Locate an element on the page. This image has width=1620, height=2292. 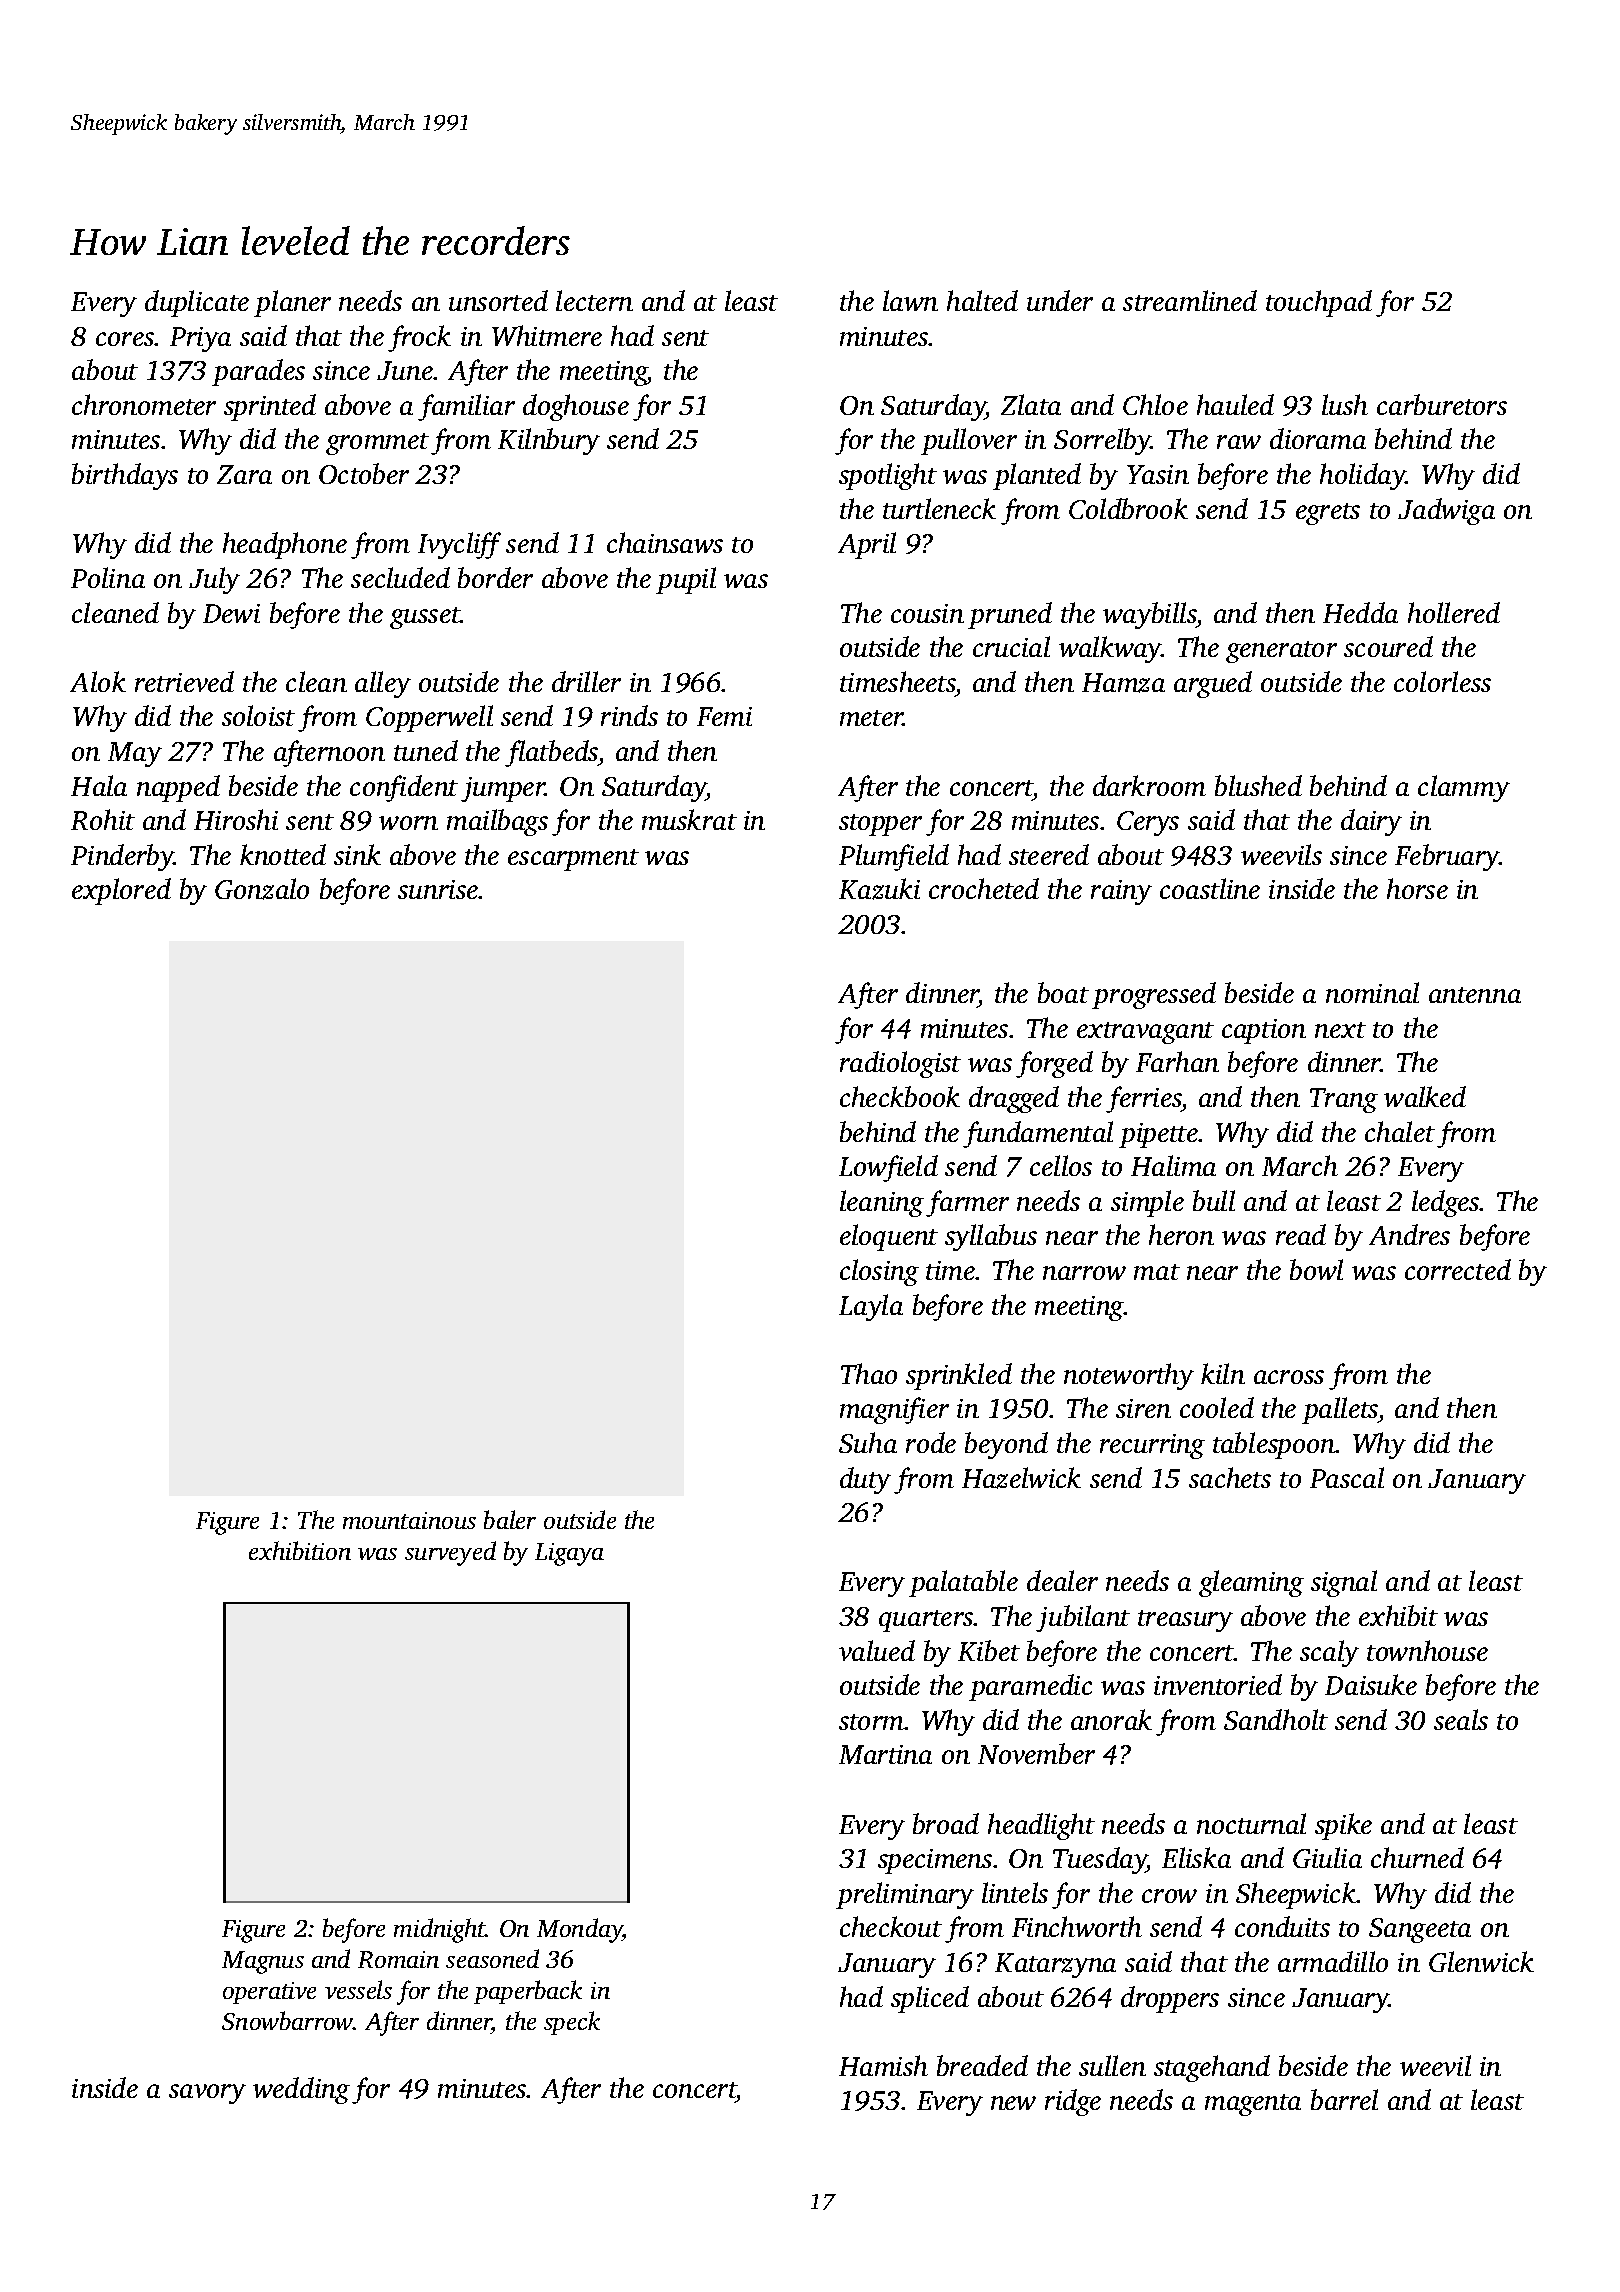
leaning is located at coordinates (882, 1203).
